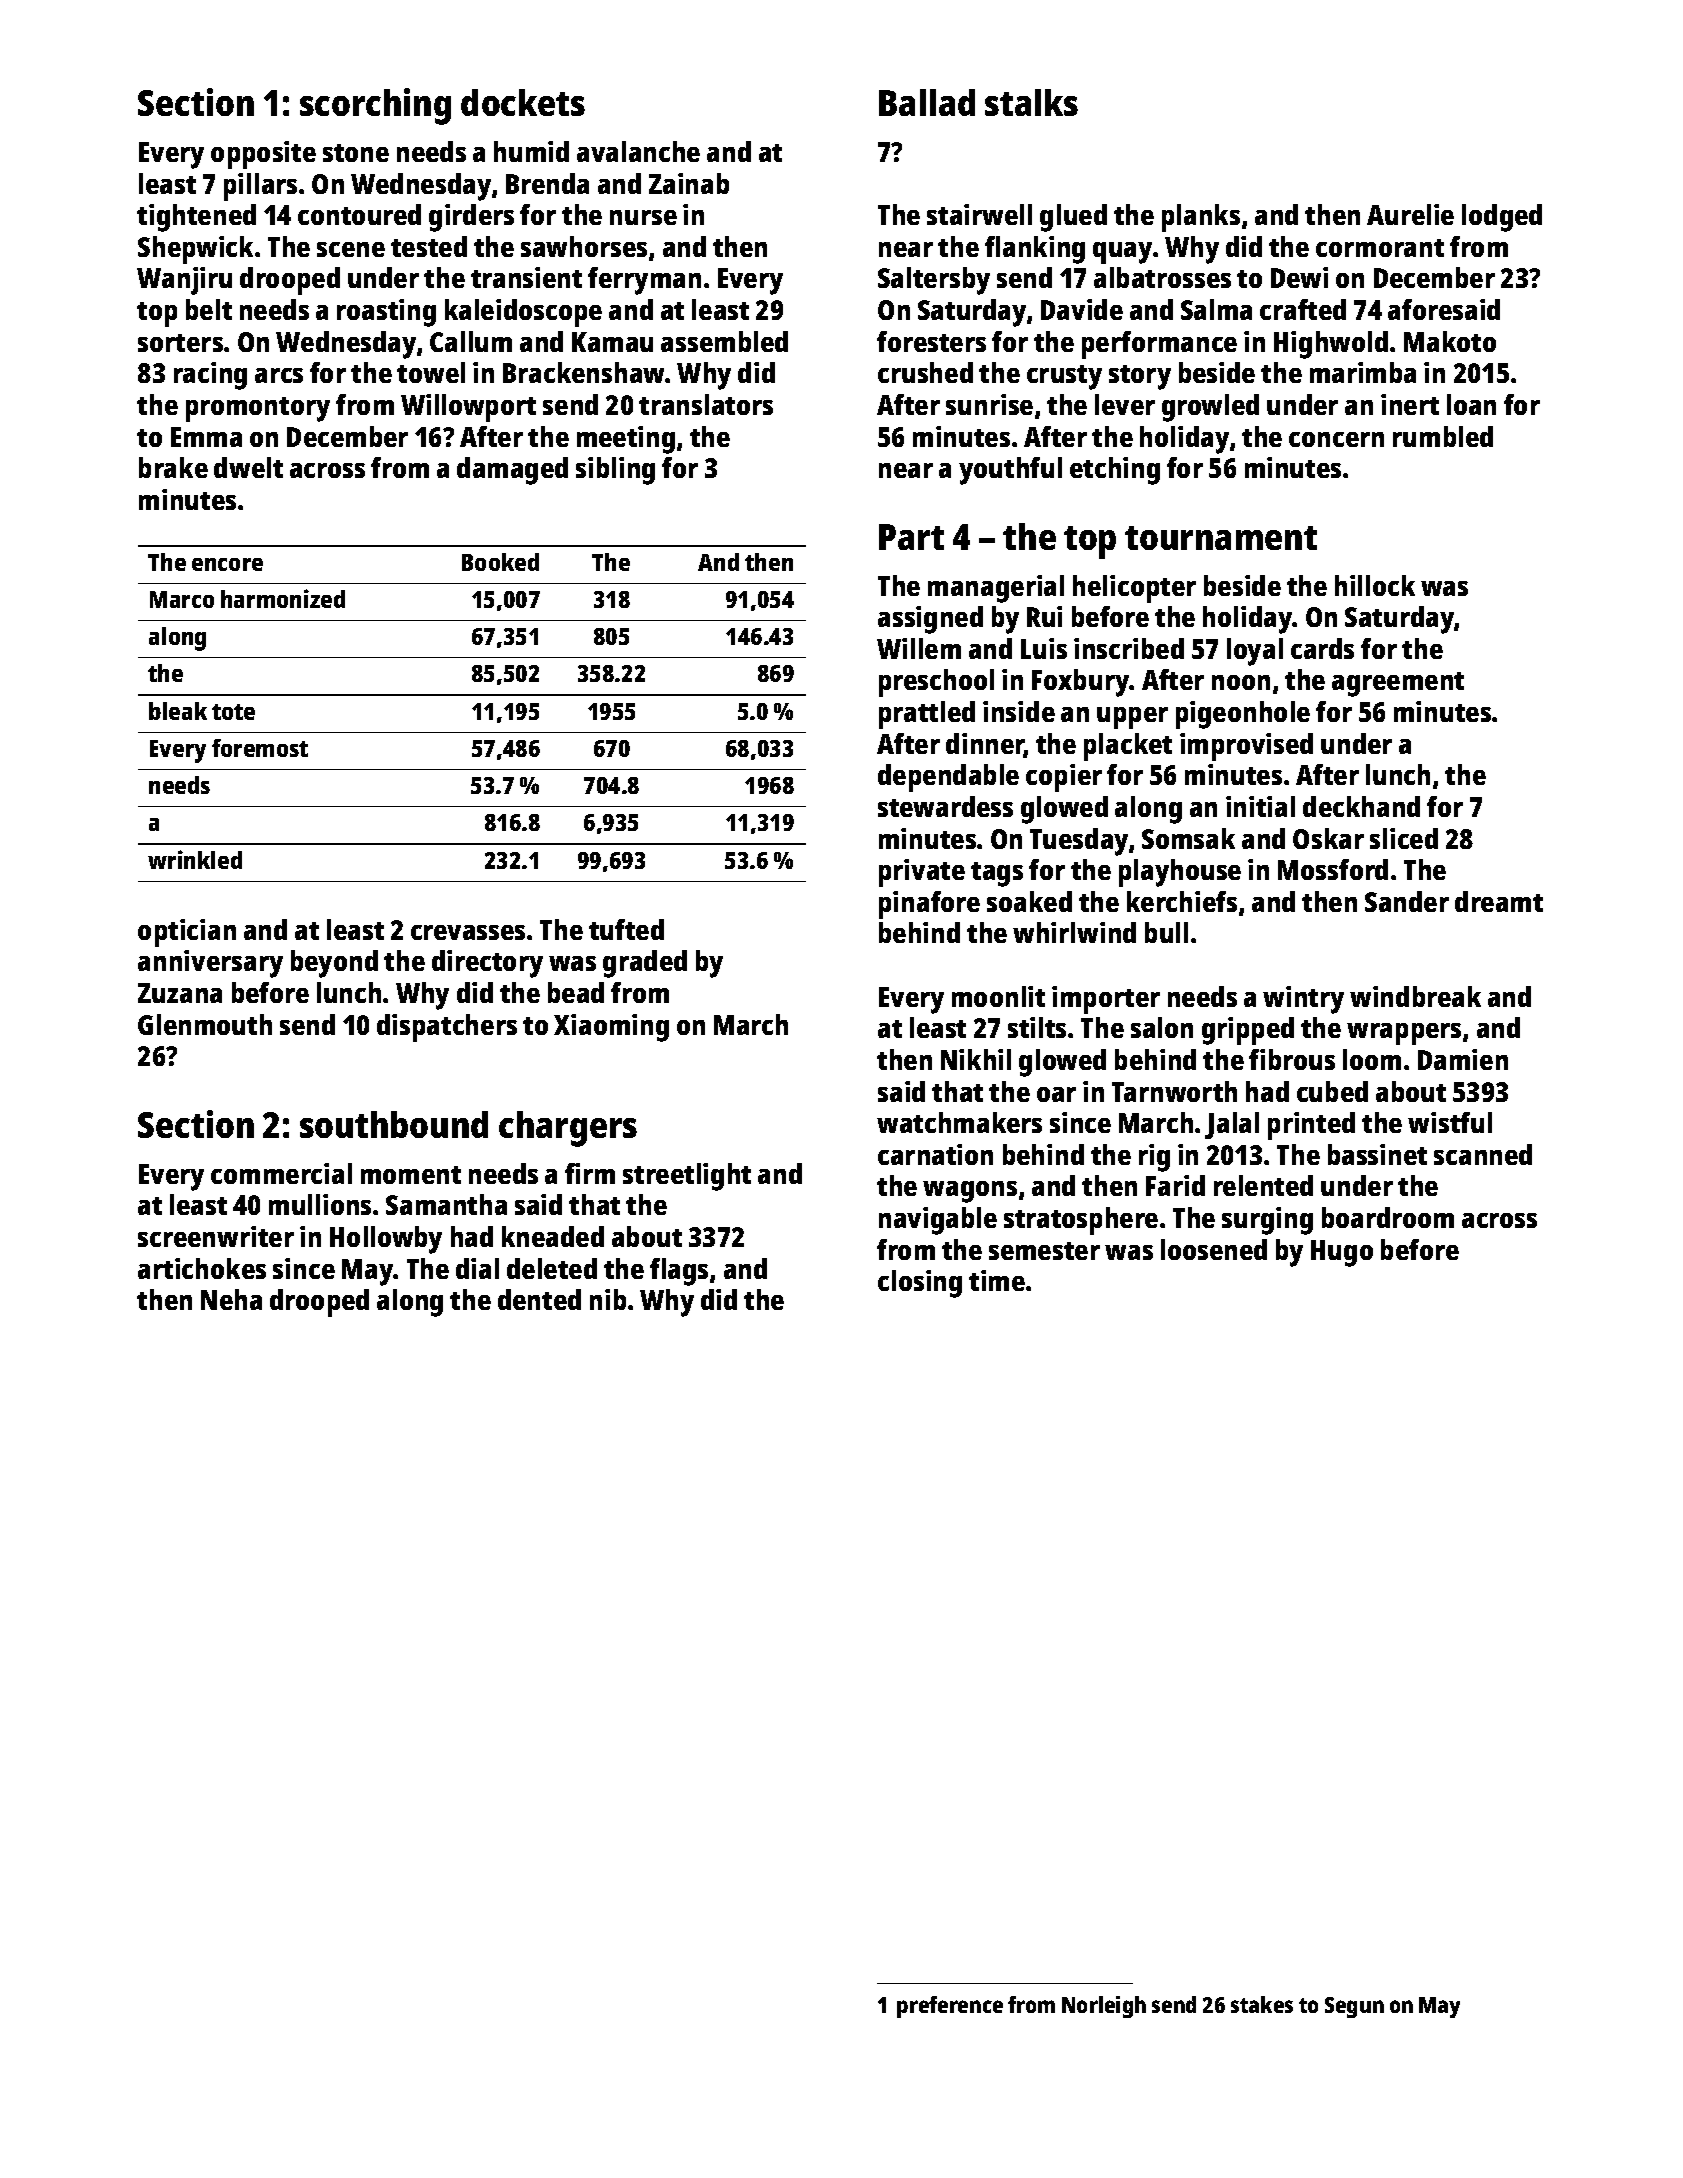 The image size is (1683, 2178). Describe the element at coordinates (929, 905) in the screenshot. I see `pinafore` at that location.
